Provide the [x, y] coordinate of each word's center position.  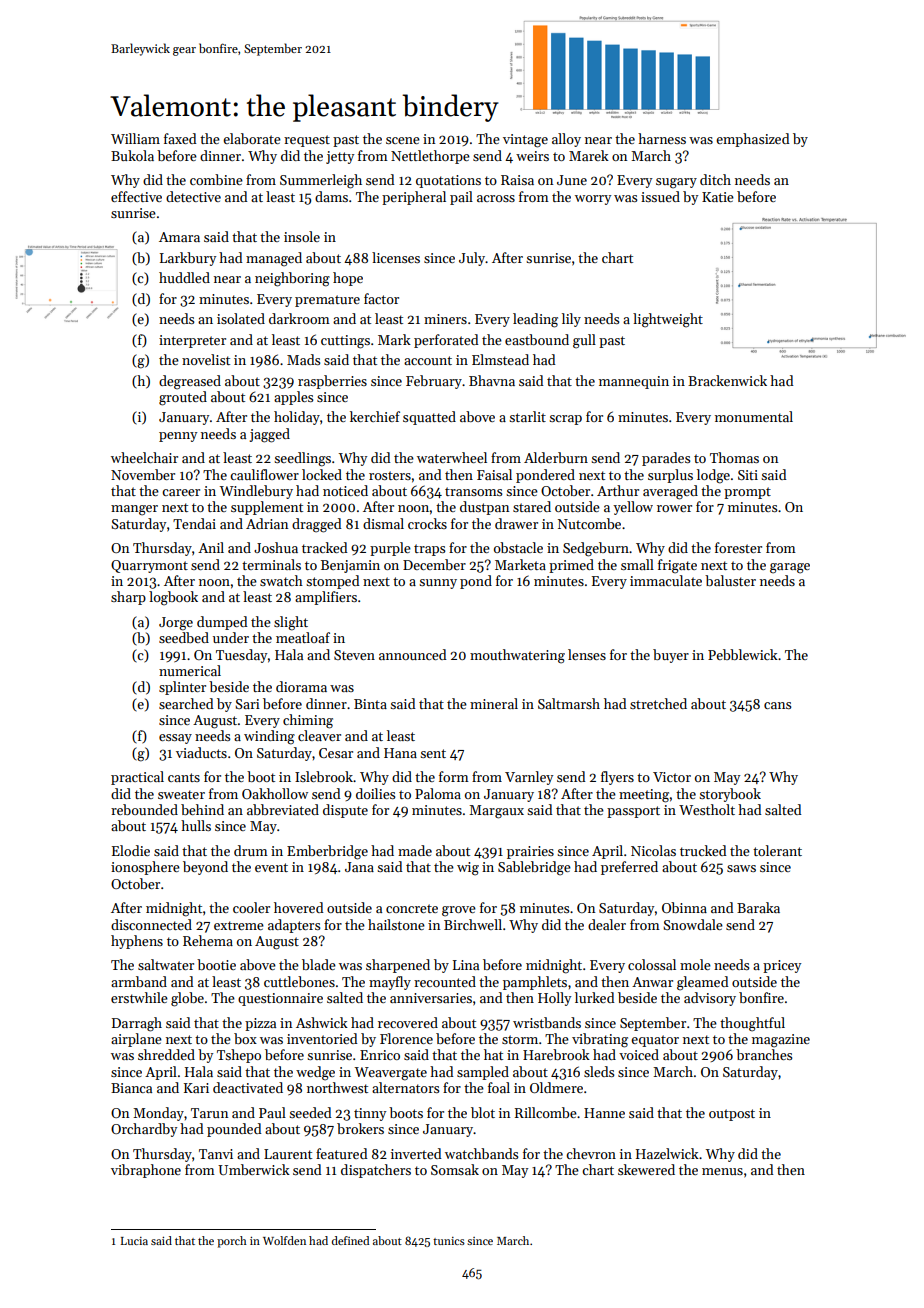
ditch [715, 179]
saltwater [166, 964]
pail [461, 198]
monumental [754, 416]
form [454, 776]
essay [175, 739]
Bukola [132, 155]
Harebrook [556, 1054]
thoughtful [752, 1024]
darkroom [299, 318]
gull [584, 341]
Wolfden [284, 1240]
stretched [658, 703]
